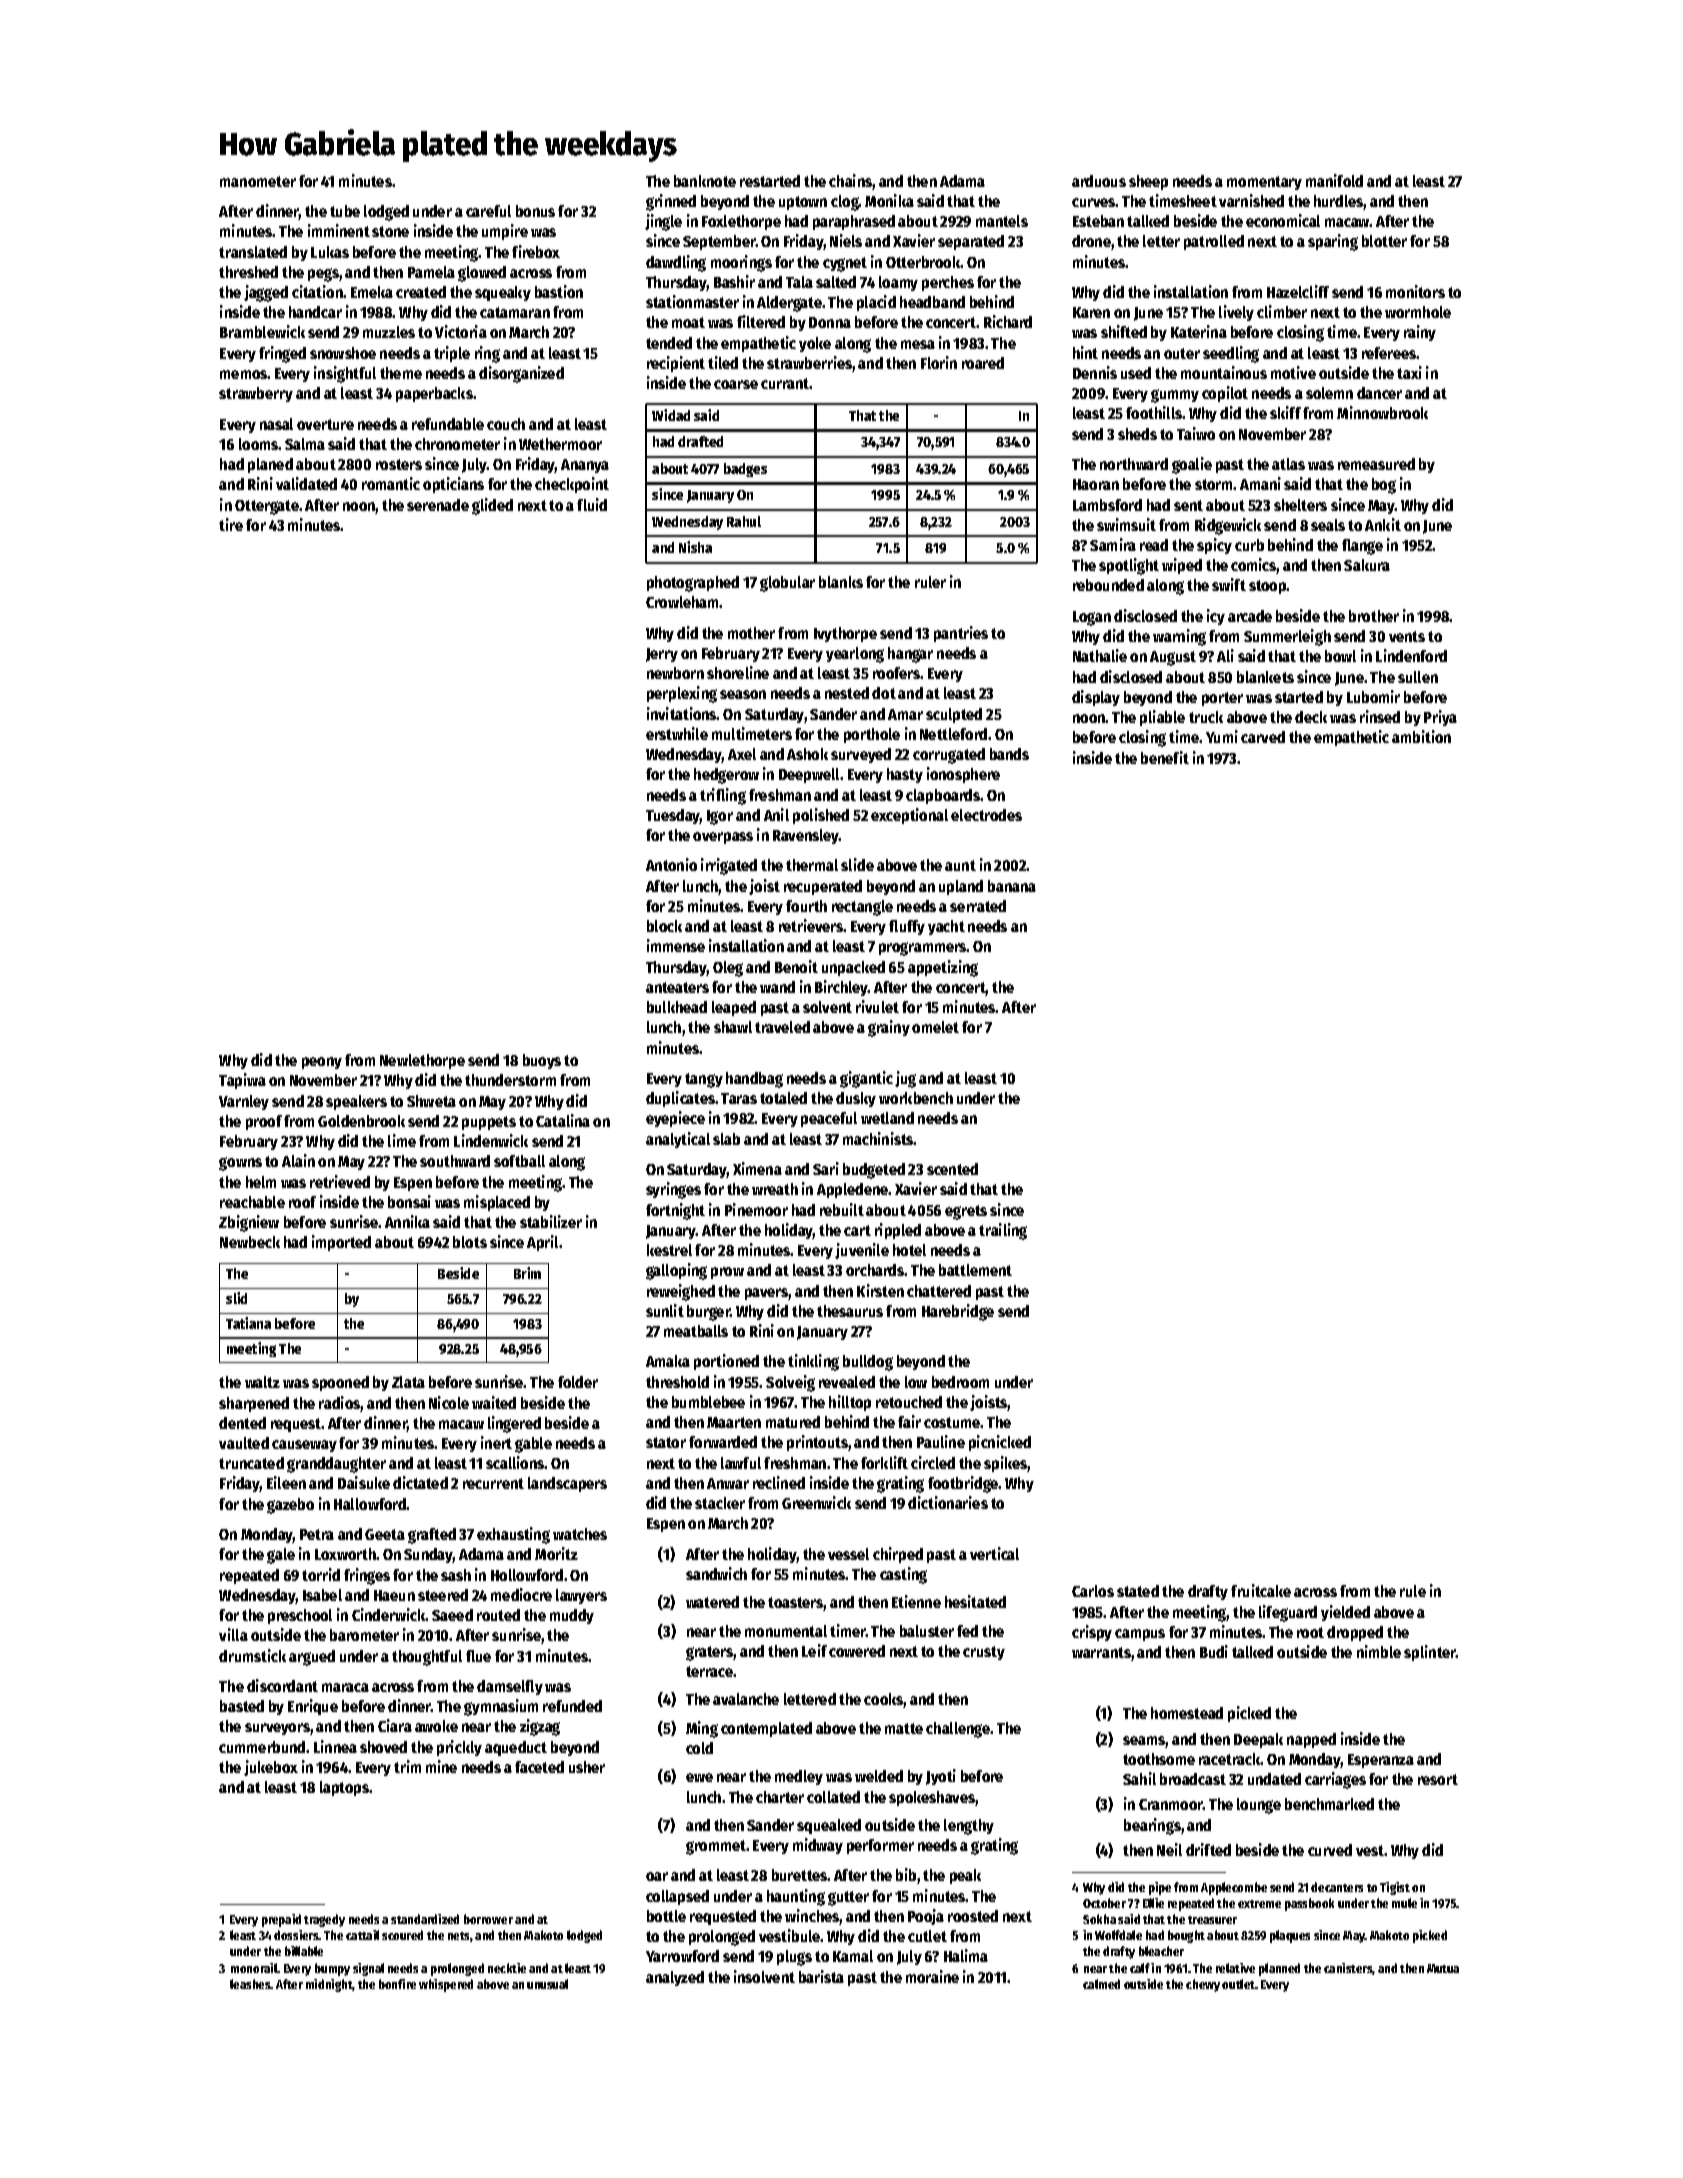 The image size is (1683, 2178). What do you see at coordinates (317, 291) in the page?
I see `citation` at bounding box center [317, 291].
